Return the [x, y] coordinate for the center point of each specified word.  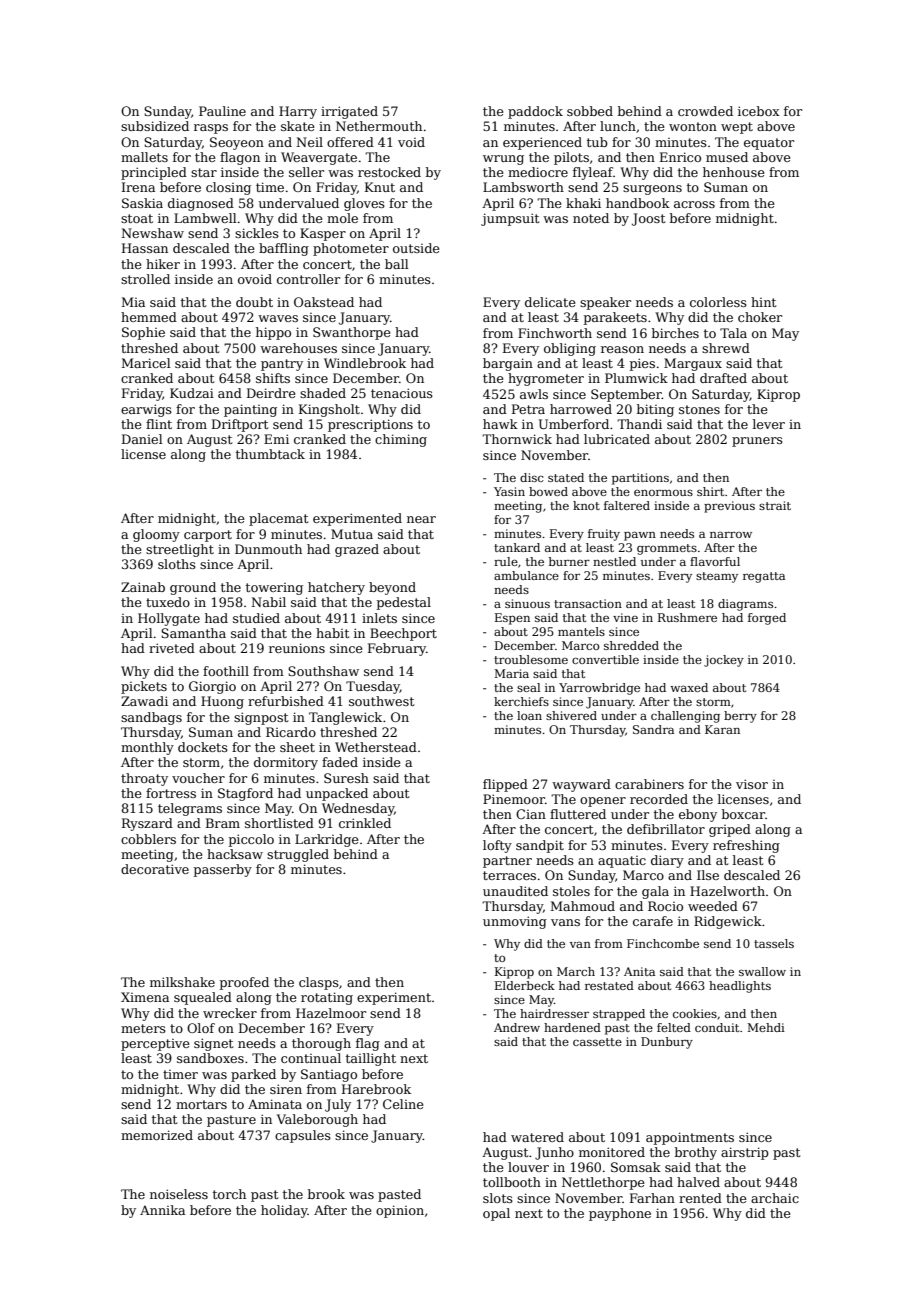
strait [775, 505]
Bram [223, 823]
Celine [403, 1104]
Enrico [680, 157]
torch [229, 1194]
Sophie [143, 333]
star [204, 172]
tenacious [402, 393]
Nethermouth [379, 126]
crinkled [365, 823]
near [421, 519]
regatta [764, 577]
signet [213, 1044]
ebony [698, 815]
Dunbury [667, 1043]
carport [208, 536]
